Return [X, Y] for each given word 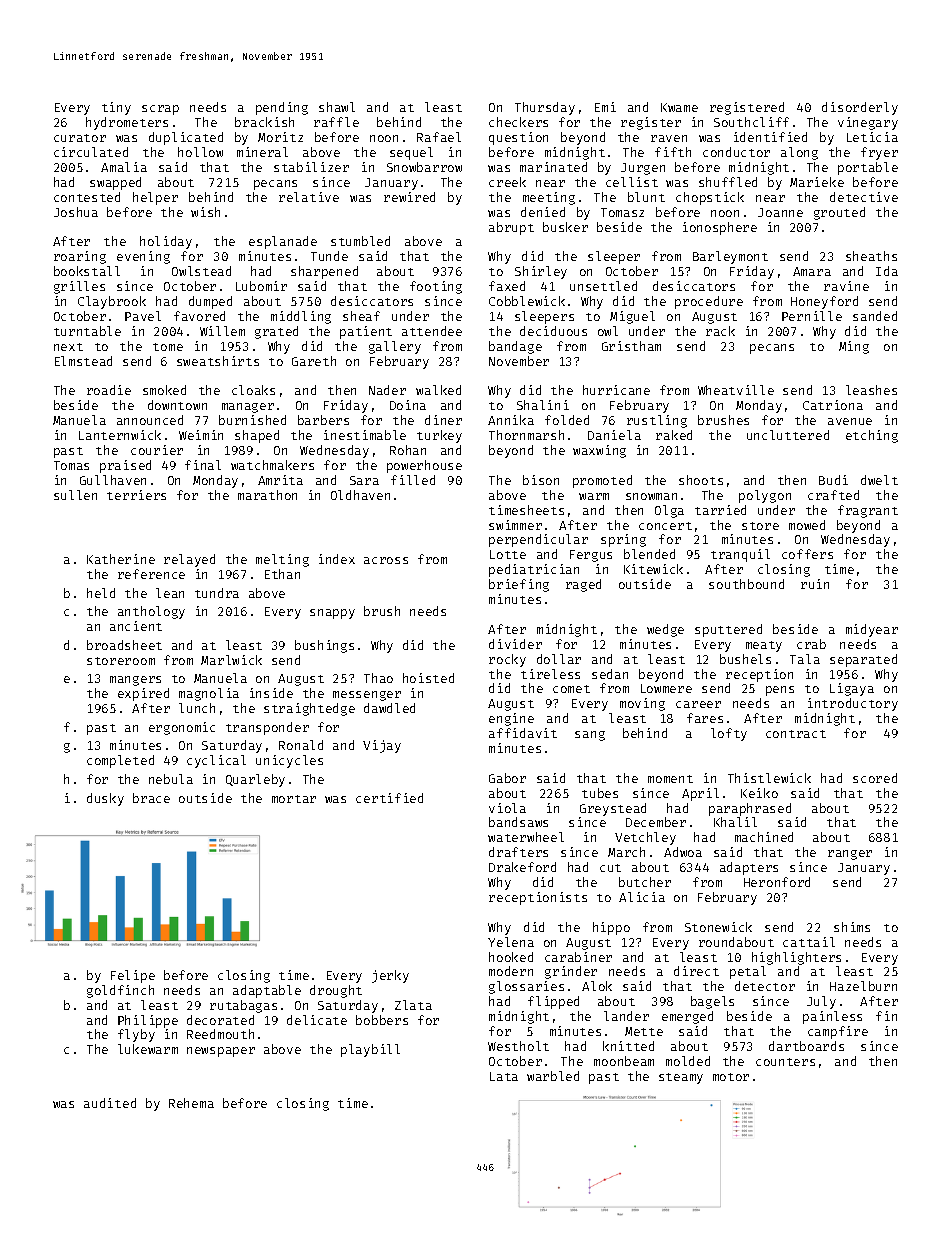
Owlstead [201, 271]
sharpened [324, 272]
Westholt [518, 1046]
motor [731, 1077]
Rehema [191, 1103]
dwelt [879, 480]
